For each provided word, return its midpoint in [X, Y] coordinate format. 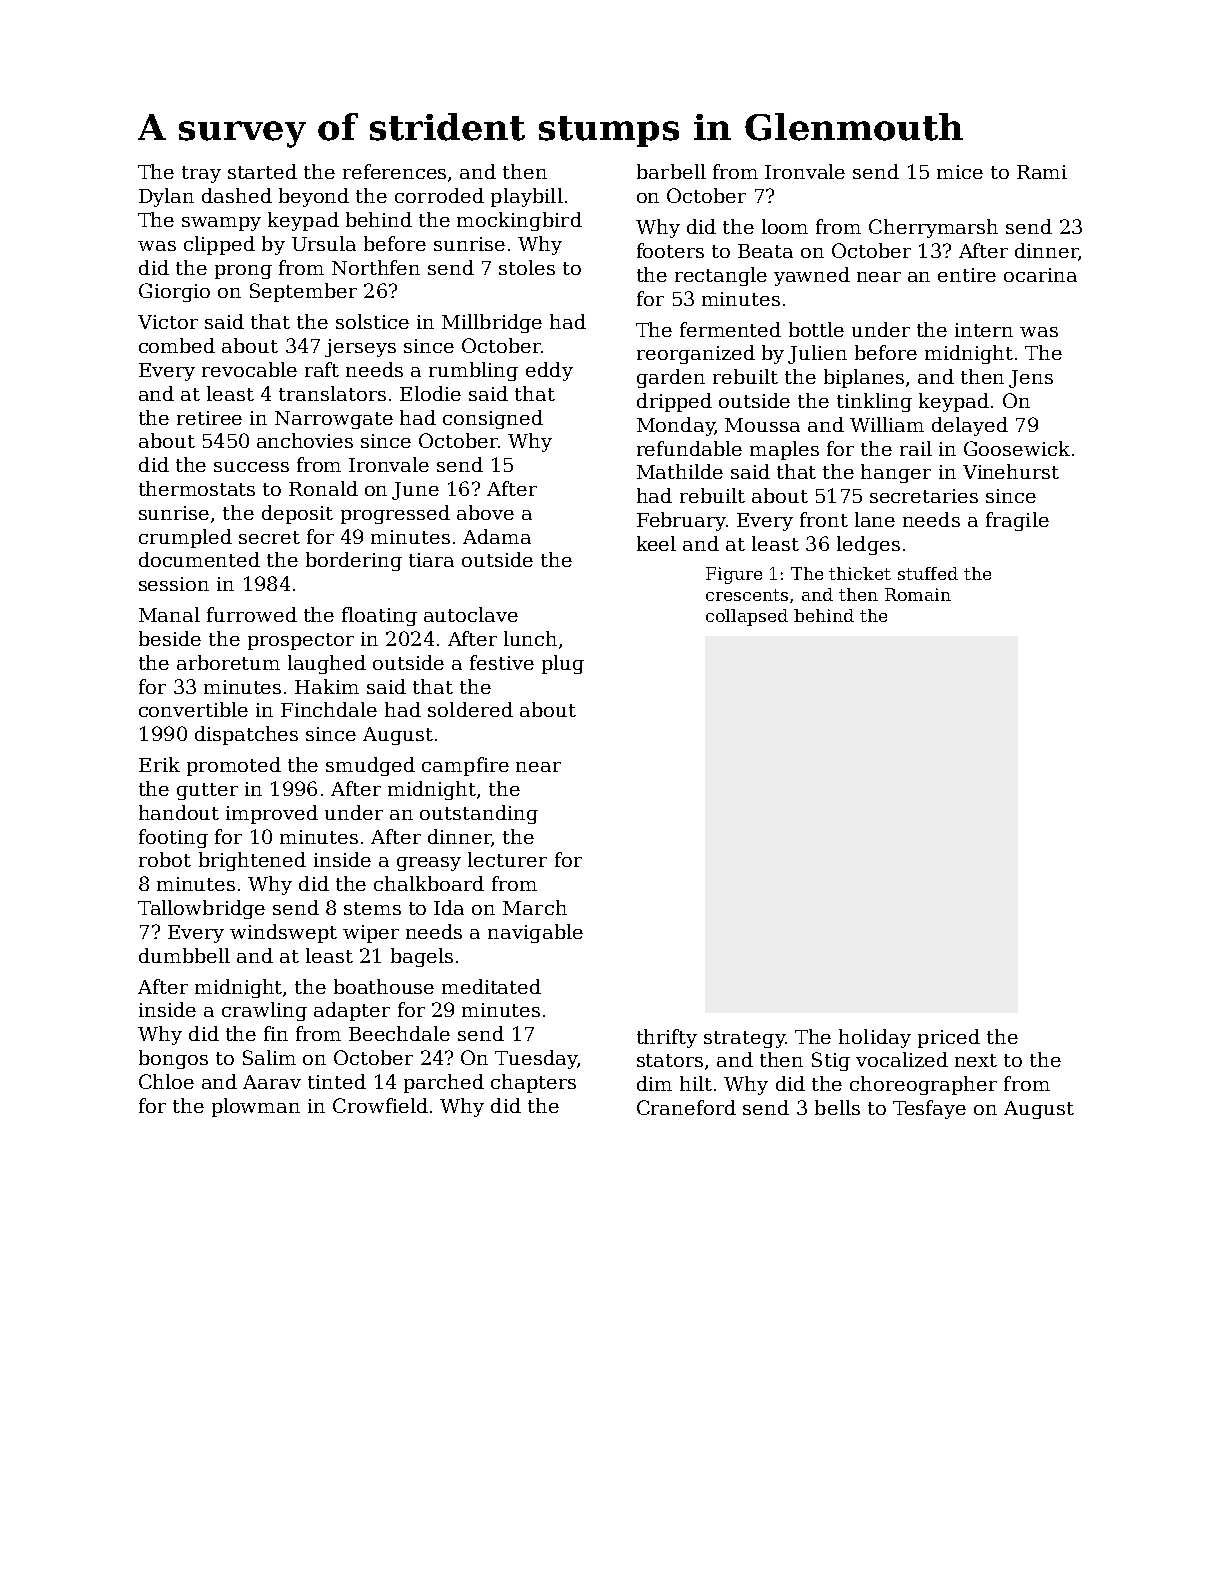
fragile [1017, 521]
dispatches [246, 735]
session [174, 584]
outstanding [479, 814]
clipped [219, 245]
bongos [173, 1059]
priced [949, 1038]
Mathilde [680, 471]
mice [960, 172]
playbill [527, 197]
